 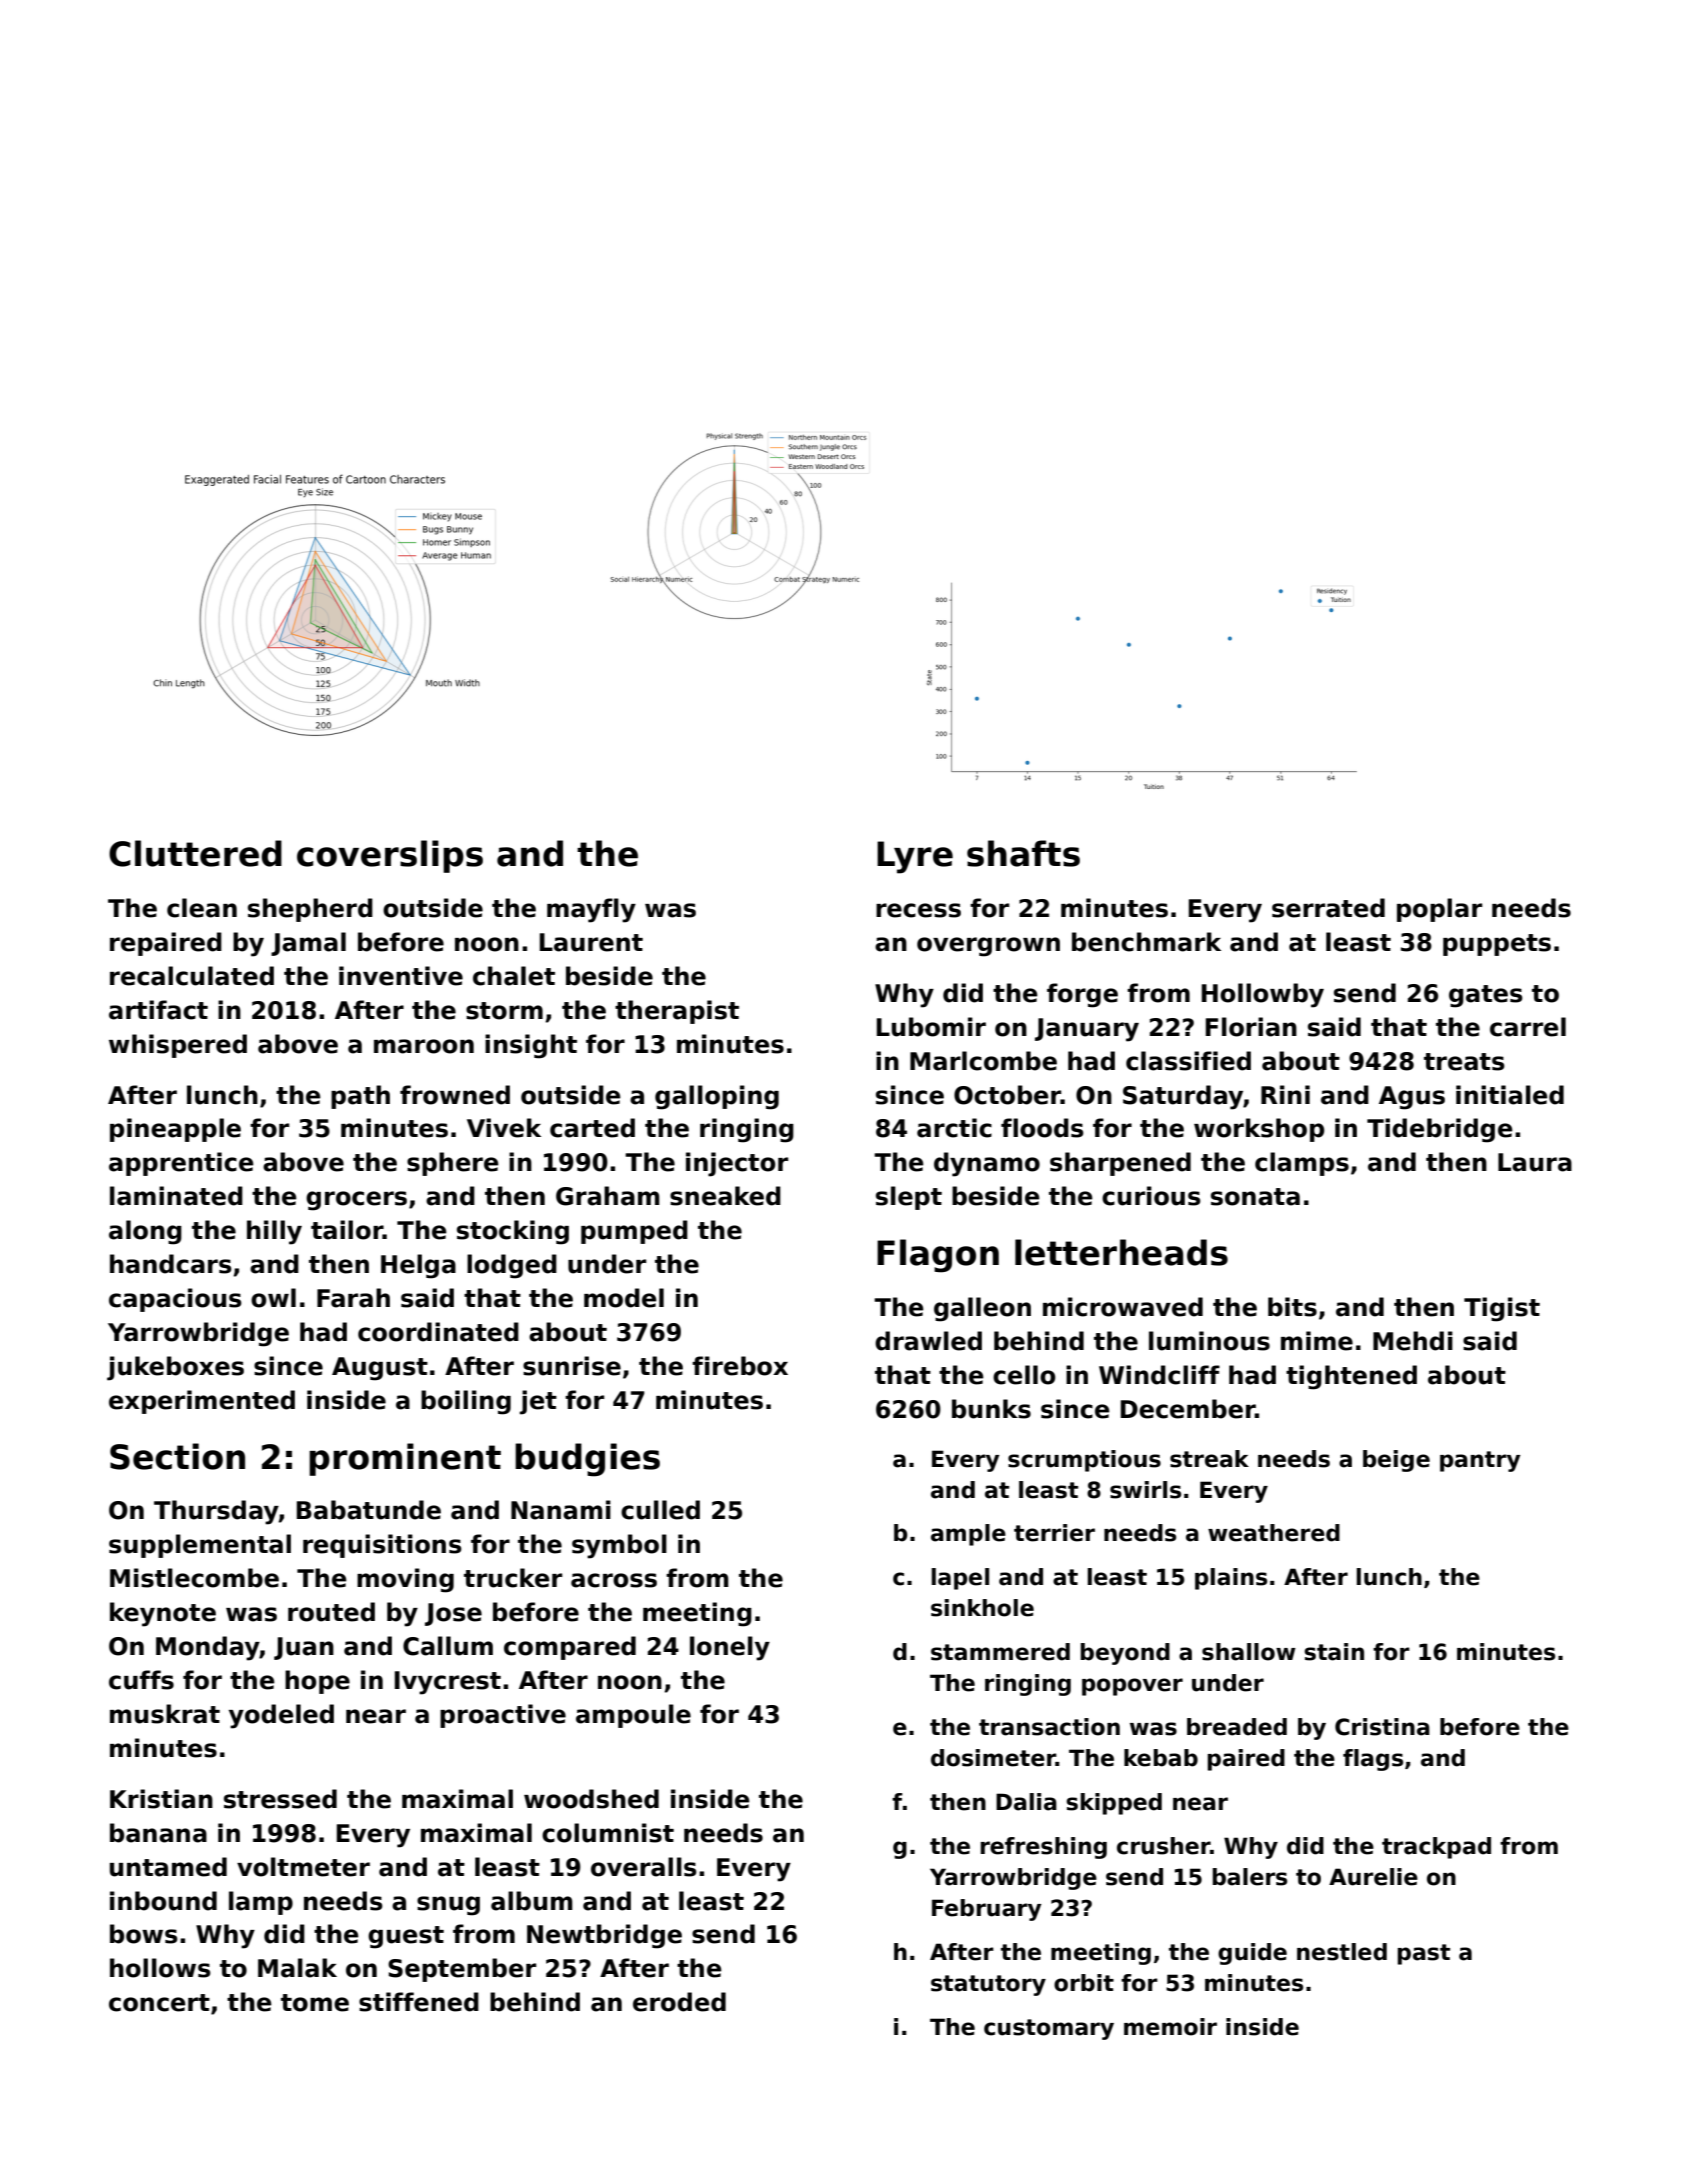 What do you see at coordinates (1334, 1652) in the screenshot?
I see `stain` at bounding box center [1334, 1652].
